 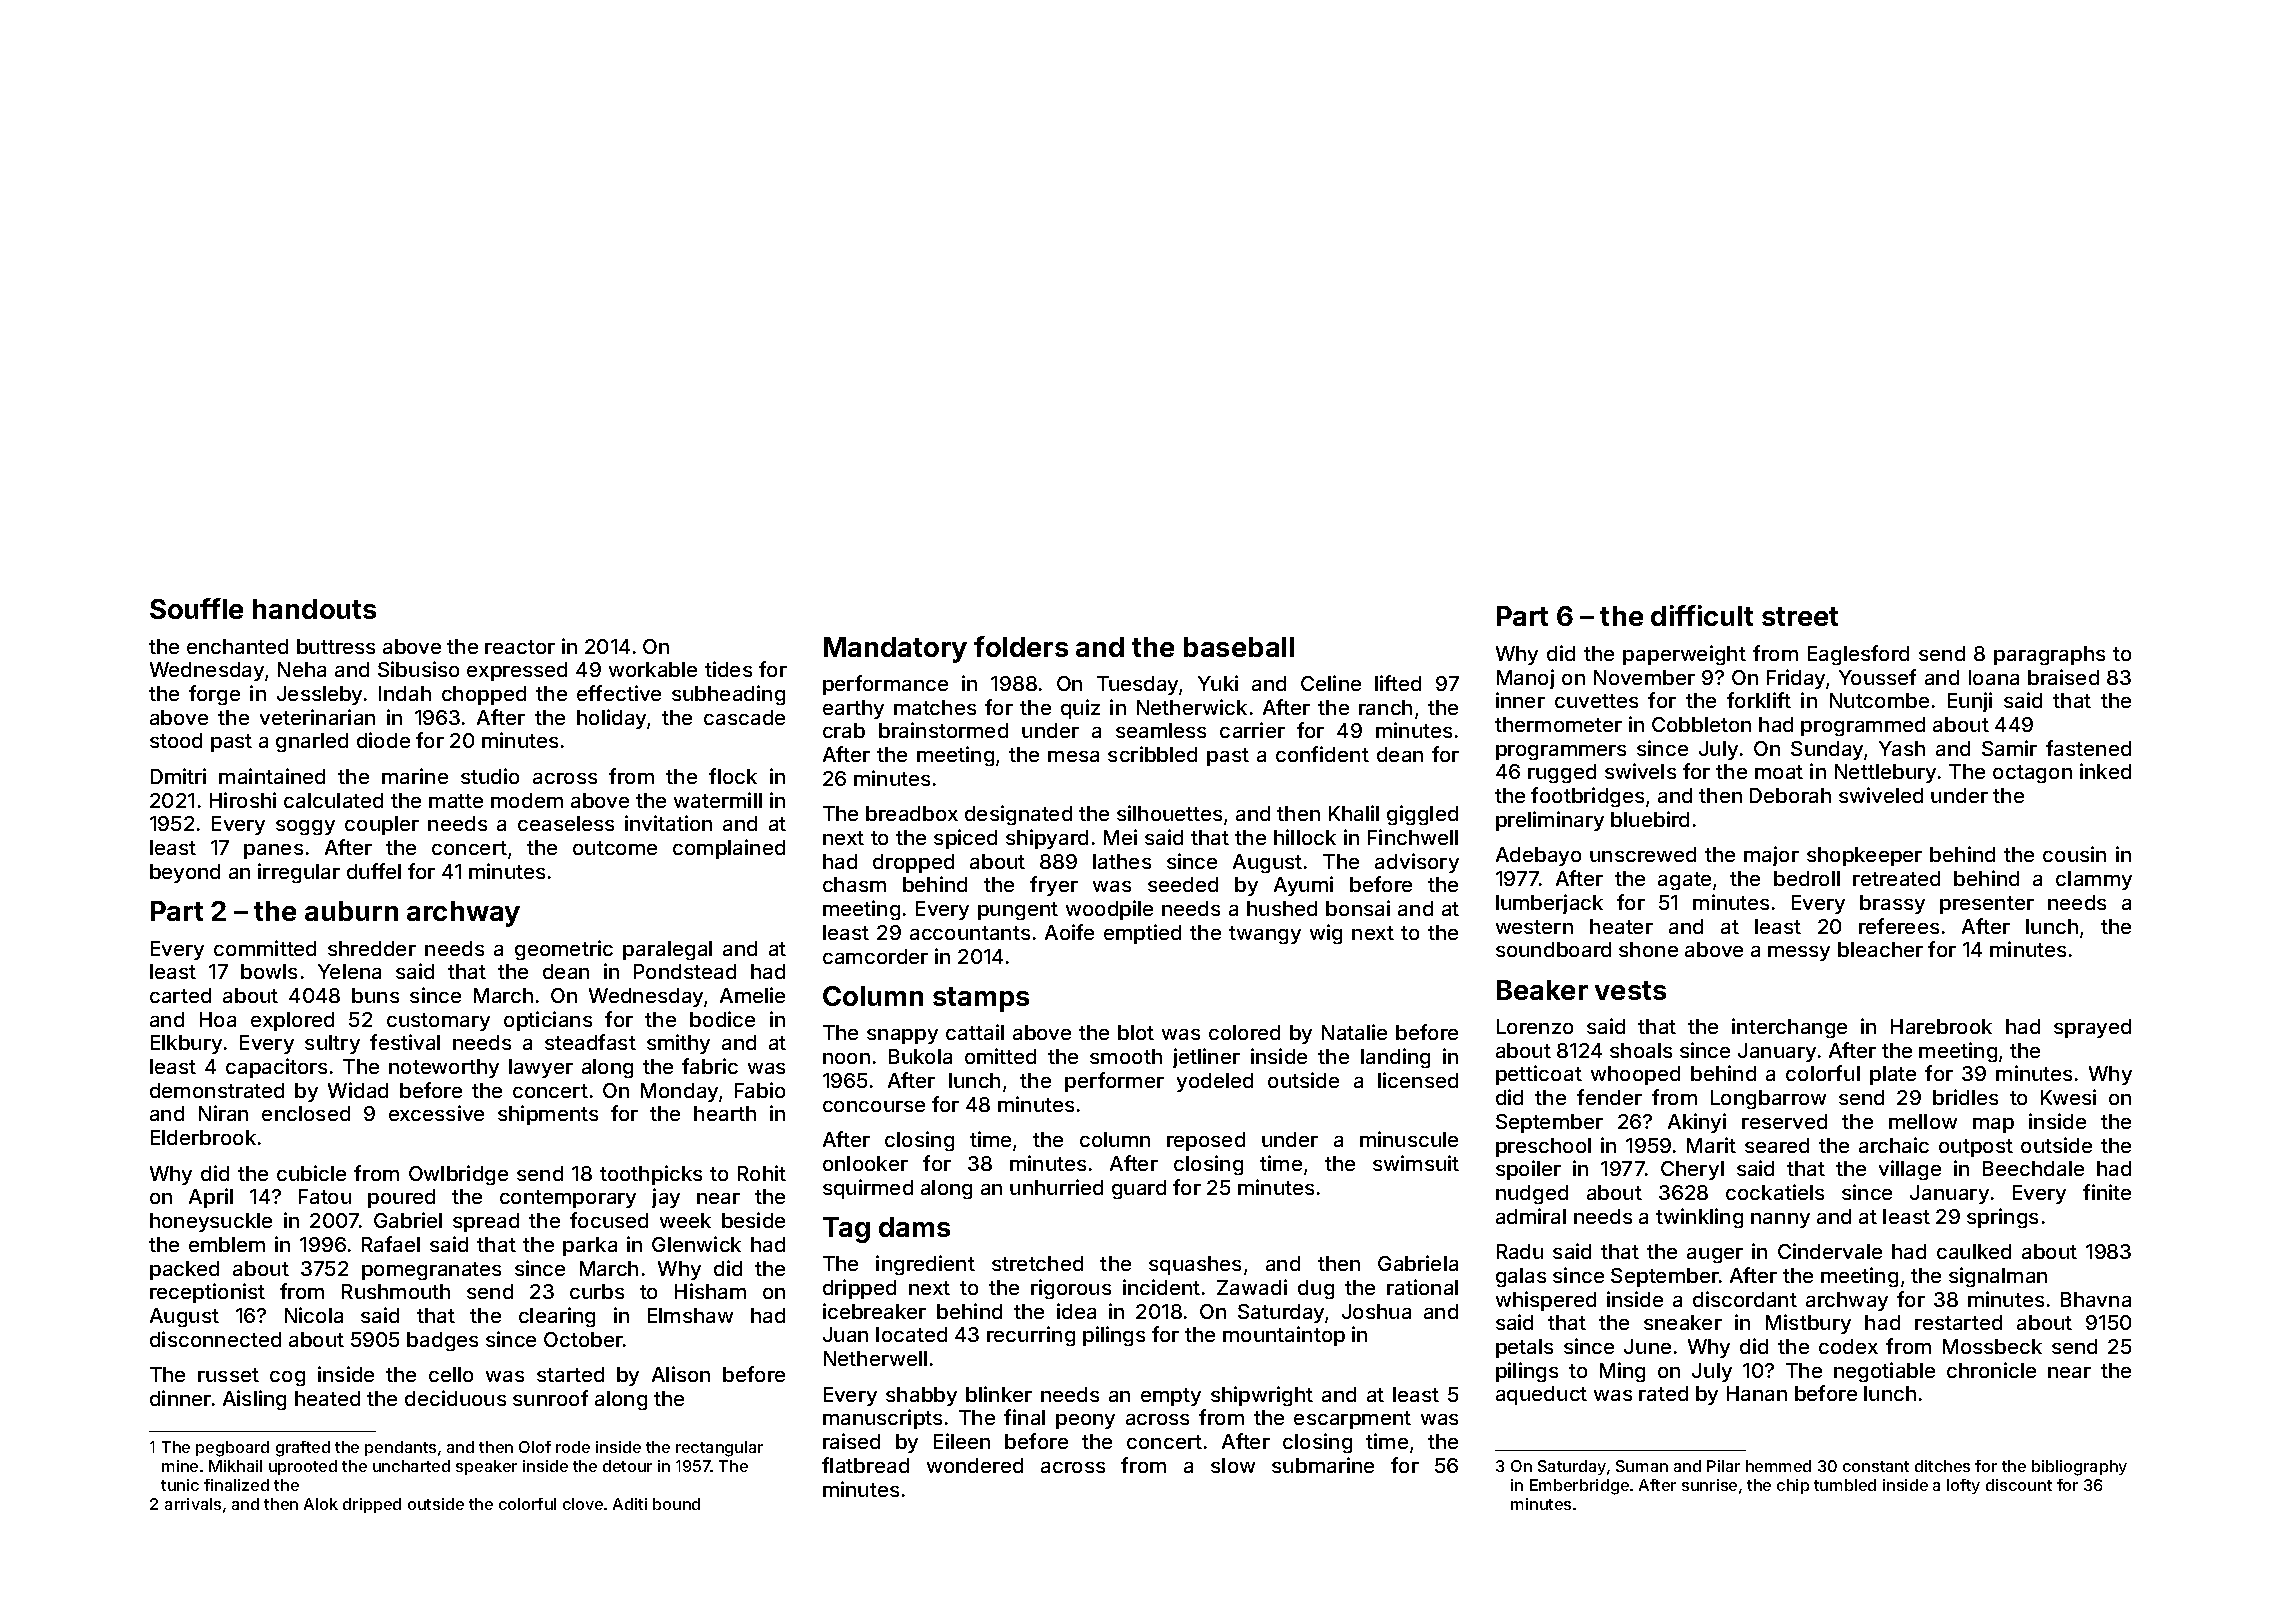 What do you see at coordinates (1316, 1289) in the screenshot?
I see `dug` at bounding box center [1316, 1289].
